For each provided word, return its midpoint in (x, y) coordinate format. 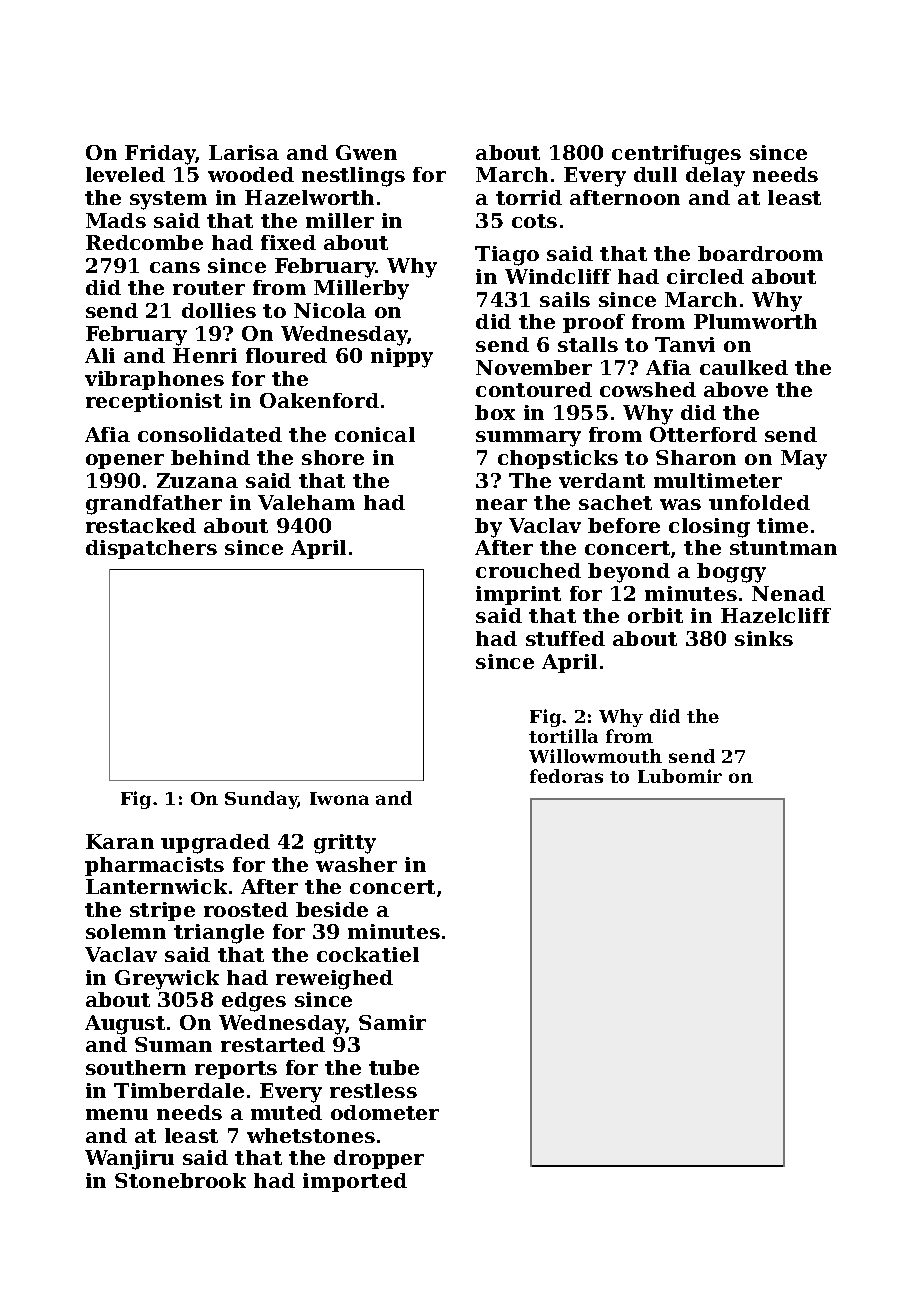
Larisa (244, 152)
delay (715, 177)
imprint (518, 595)
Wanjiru (129, 1160)
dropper (379, 1159)
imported (355, 1182)
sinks (764, 638)
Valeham (306, 502)
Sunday (261, 800)
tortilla (563, 736)
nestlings (353, 177)
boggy (731, 573)
